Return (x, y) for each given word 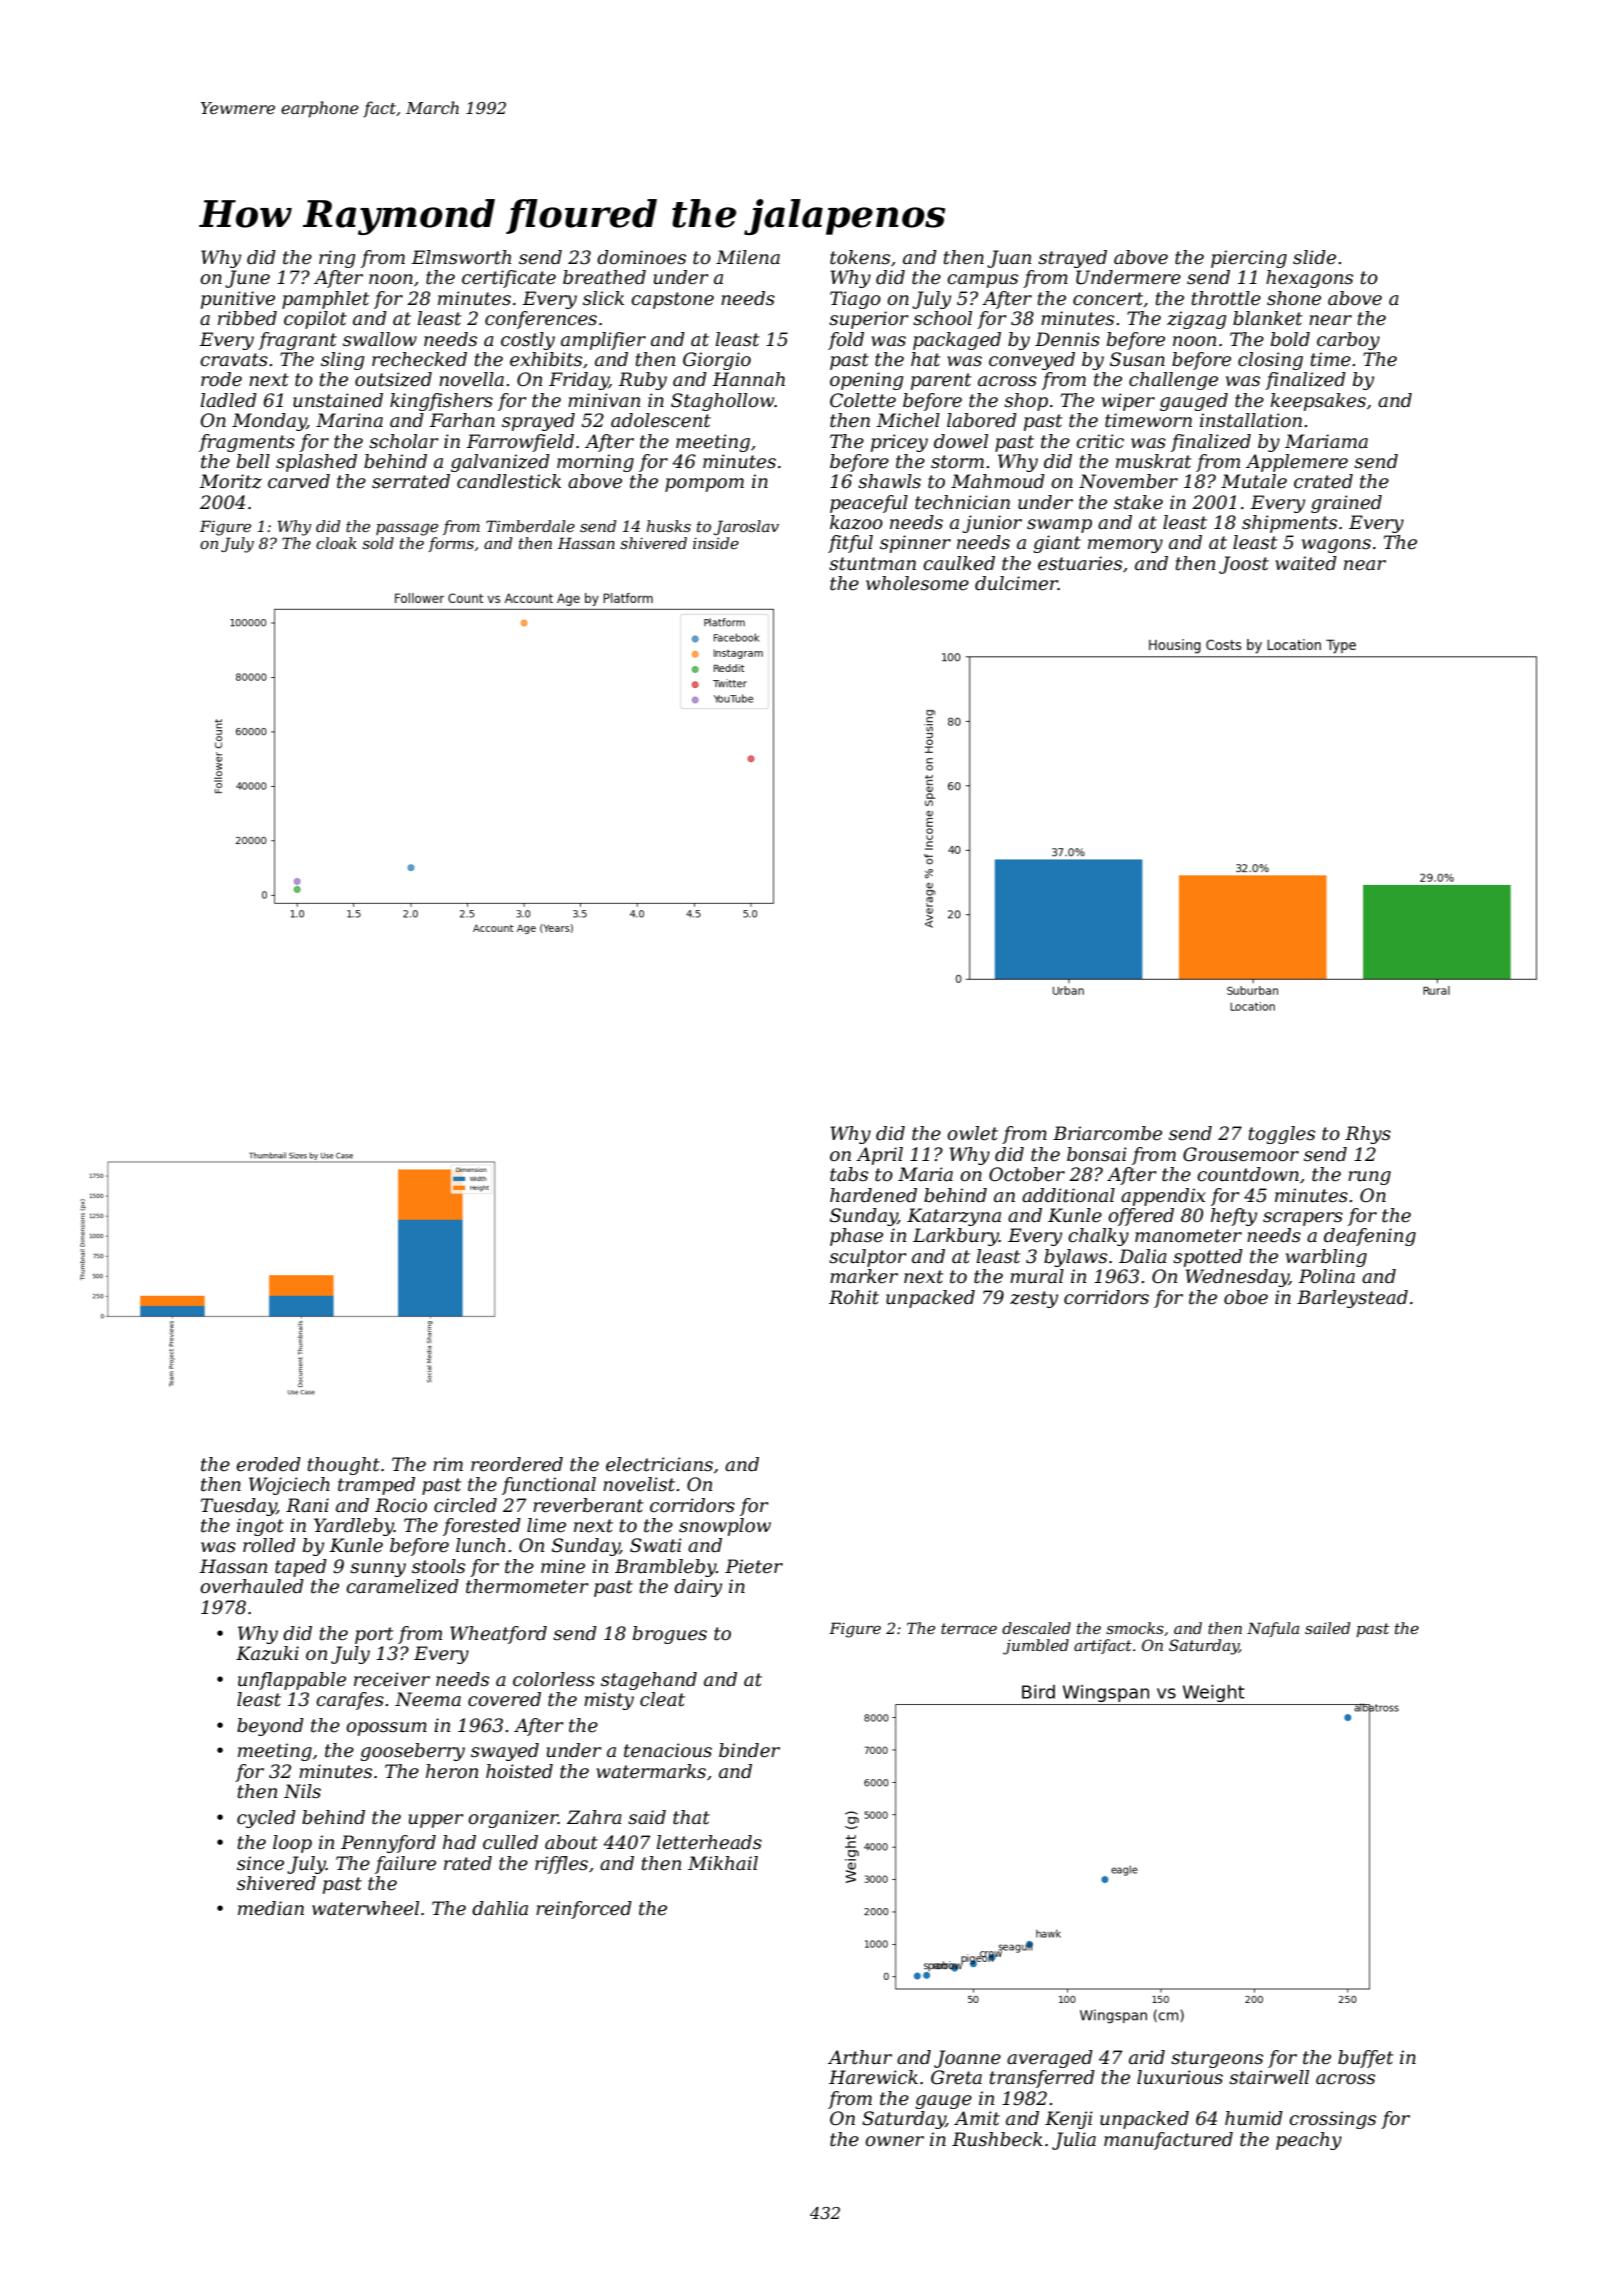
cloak (336, 543)
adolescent (661, 420)
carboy (1348, 341)
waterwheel (365, 1908)
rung (1369, 1178)
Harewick (873, 2077)
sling (342, 361)
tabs (849, 1174)
